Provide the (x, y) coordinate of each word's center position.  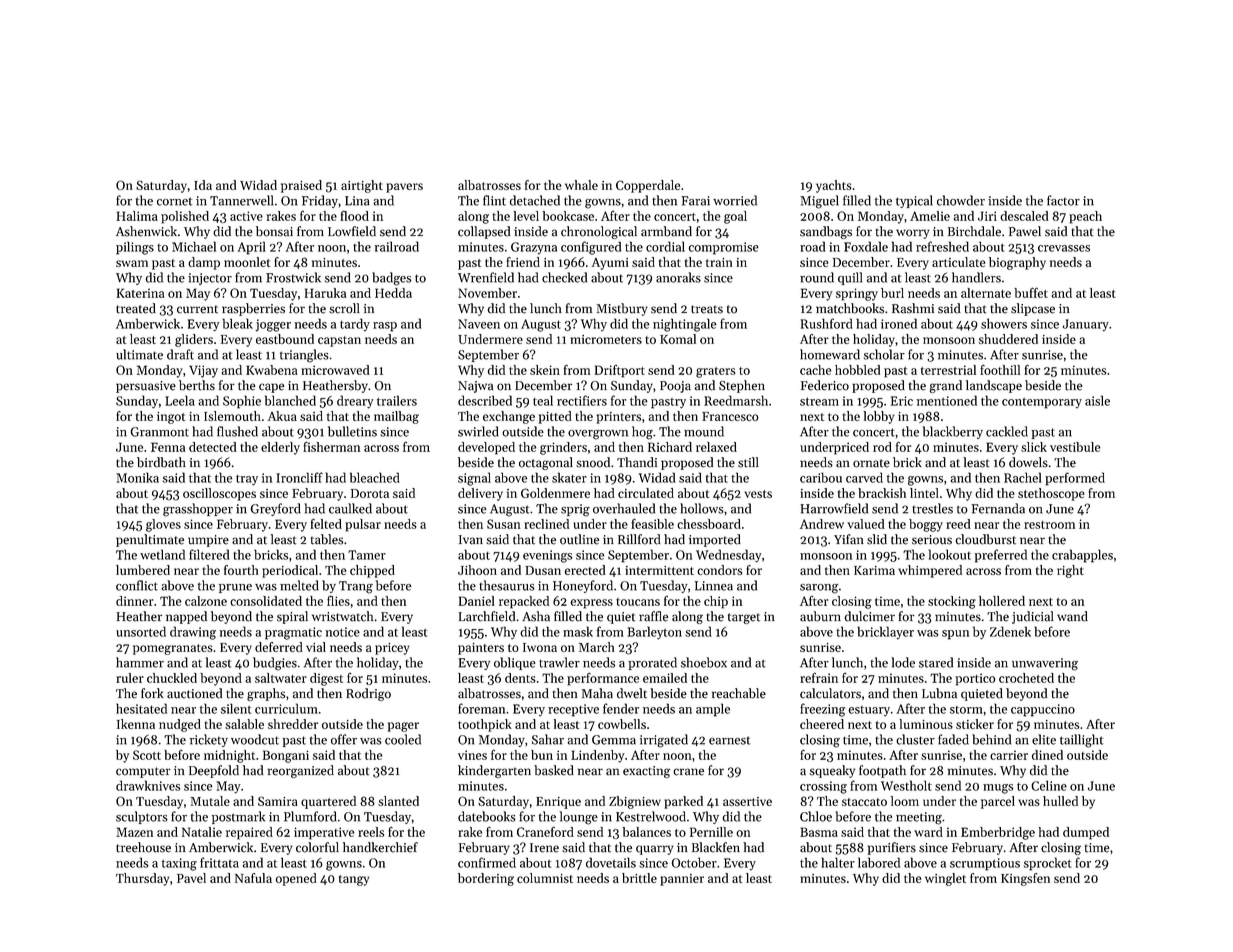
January (1086, 325)
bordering (486, 879)
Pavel (191, 878)
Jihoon (477, 570)
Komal (678, 339)
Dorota (370, 493)
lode (903, 662)
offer (344, 739)
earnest (729, 740)
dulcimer (870, 616)
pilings (135, 248)
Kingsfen (1025, 879)
